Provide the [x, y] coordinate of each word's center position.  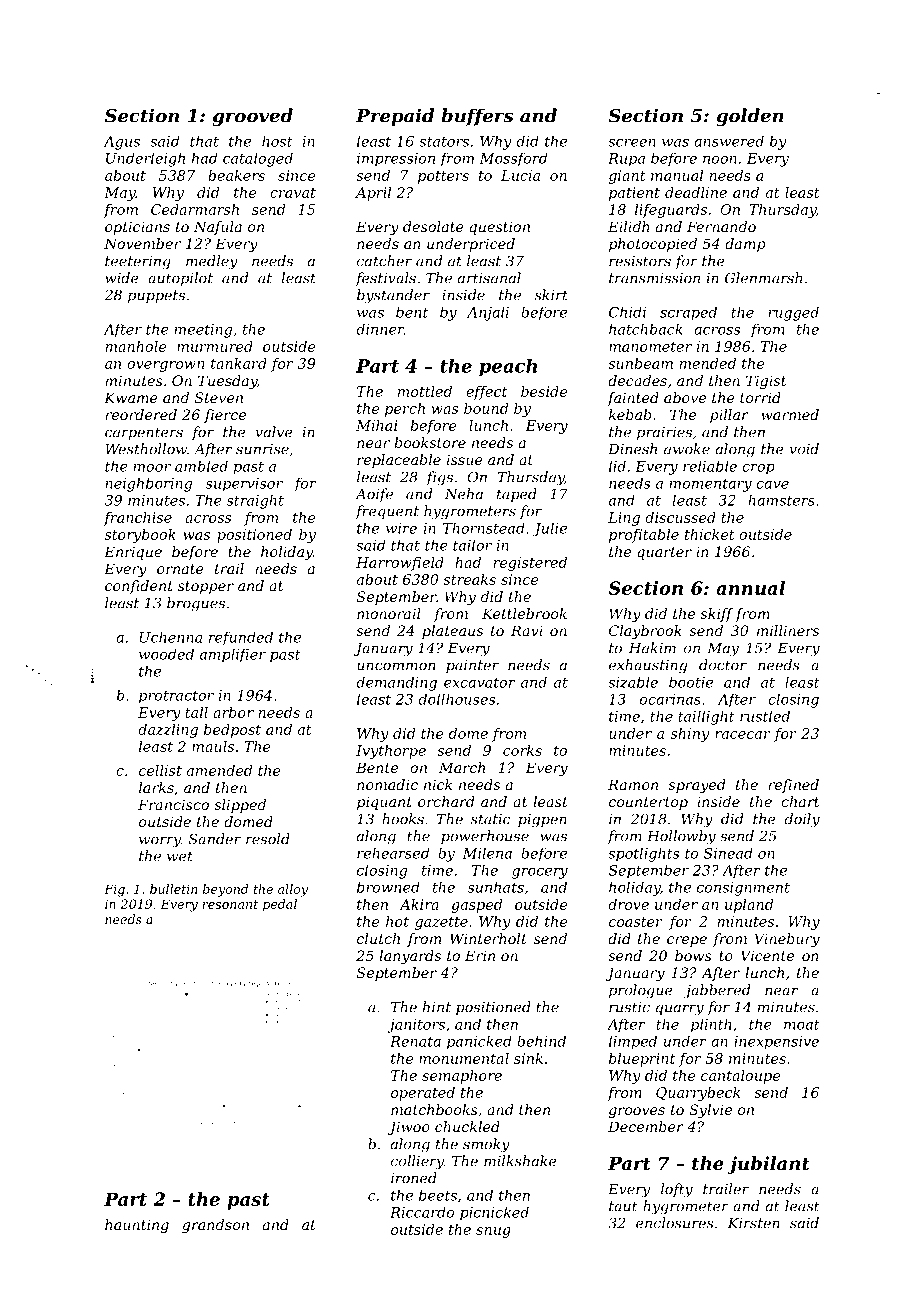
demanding [396, 683]
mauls [213, 746]
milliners [788, 630]
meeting [203, 331]
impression [396, 160]
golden [750, 117]
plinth [711, 1025]
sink [528, 1058]
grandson [215, 1226]
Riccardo [422, 1212]
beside [544, 391]
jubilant [768, 1165]
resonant [230, 904]
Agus [121, 143]
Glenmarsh [763, 278]
